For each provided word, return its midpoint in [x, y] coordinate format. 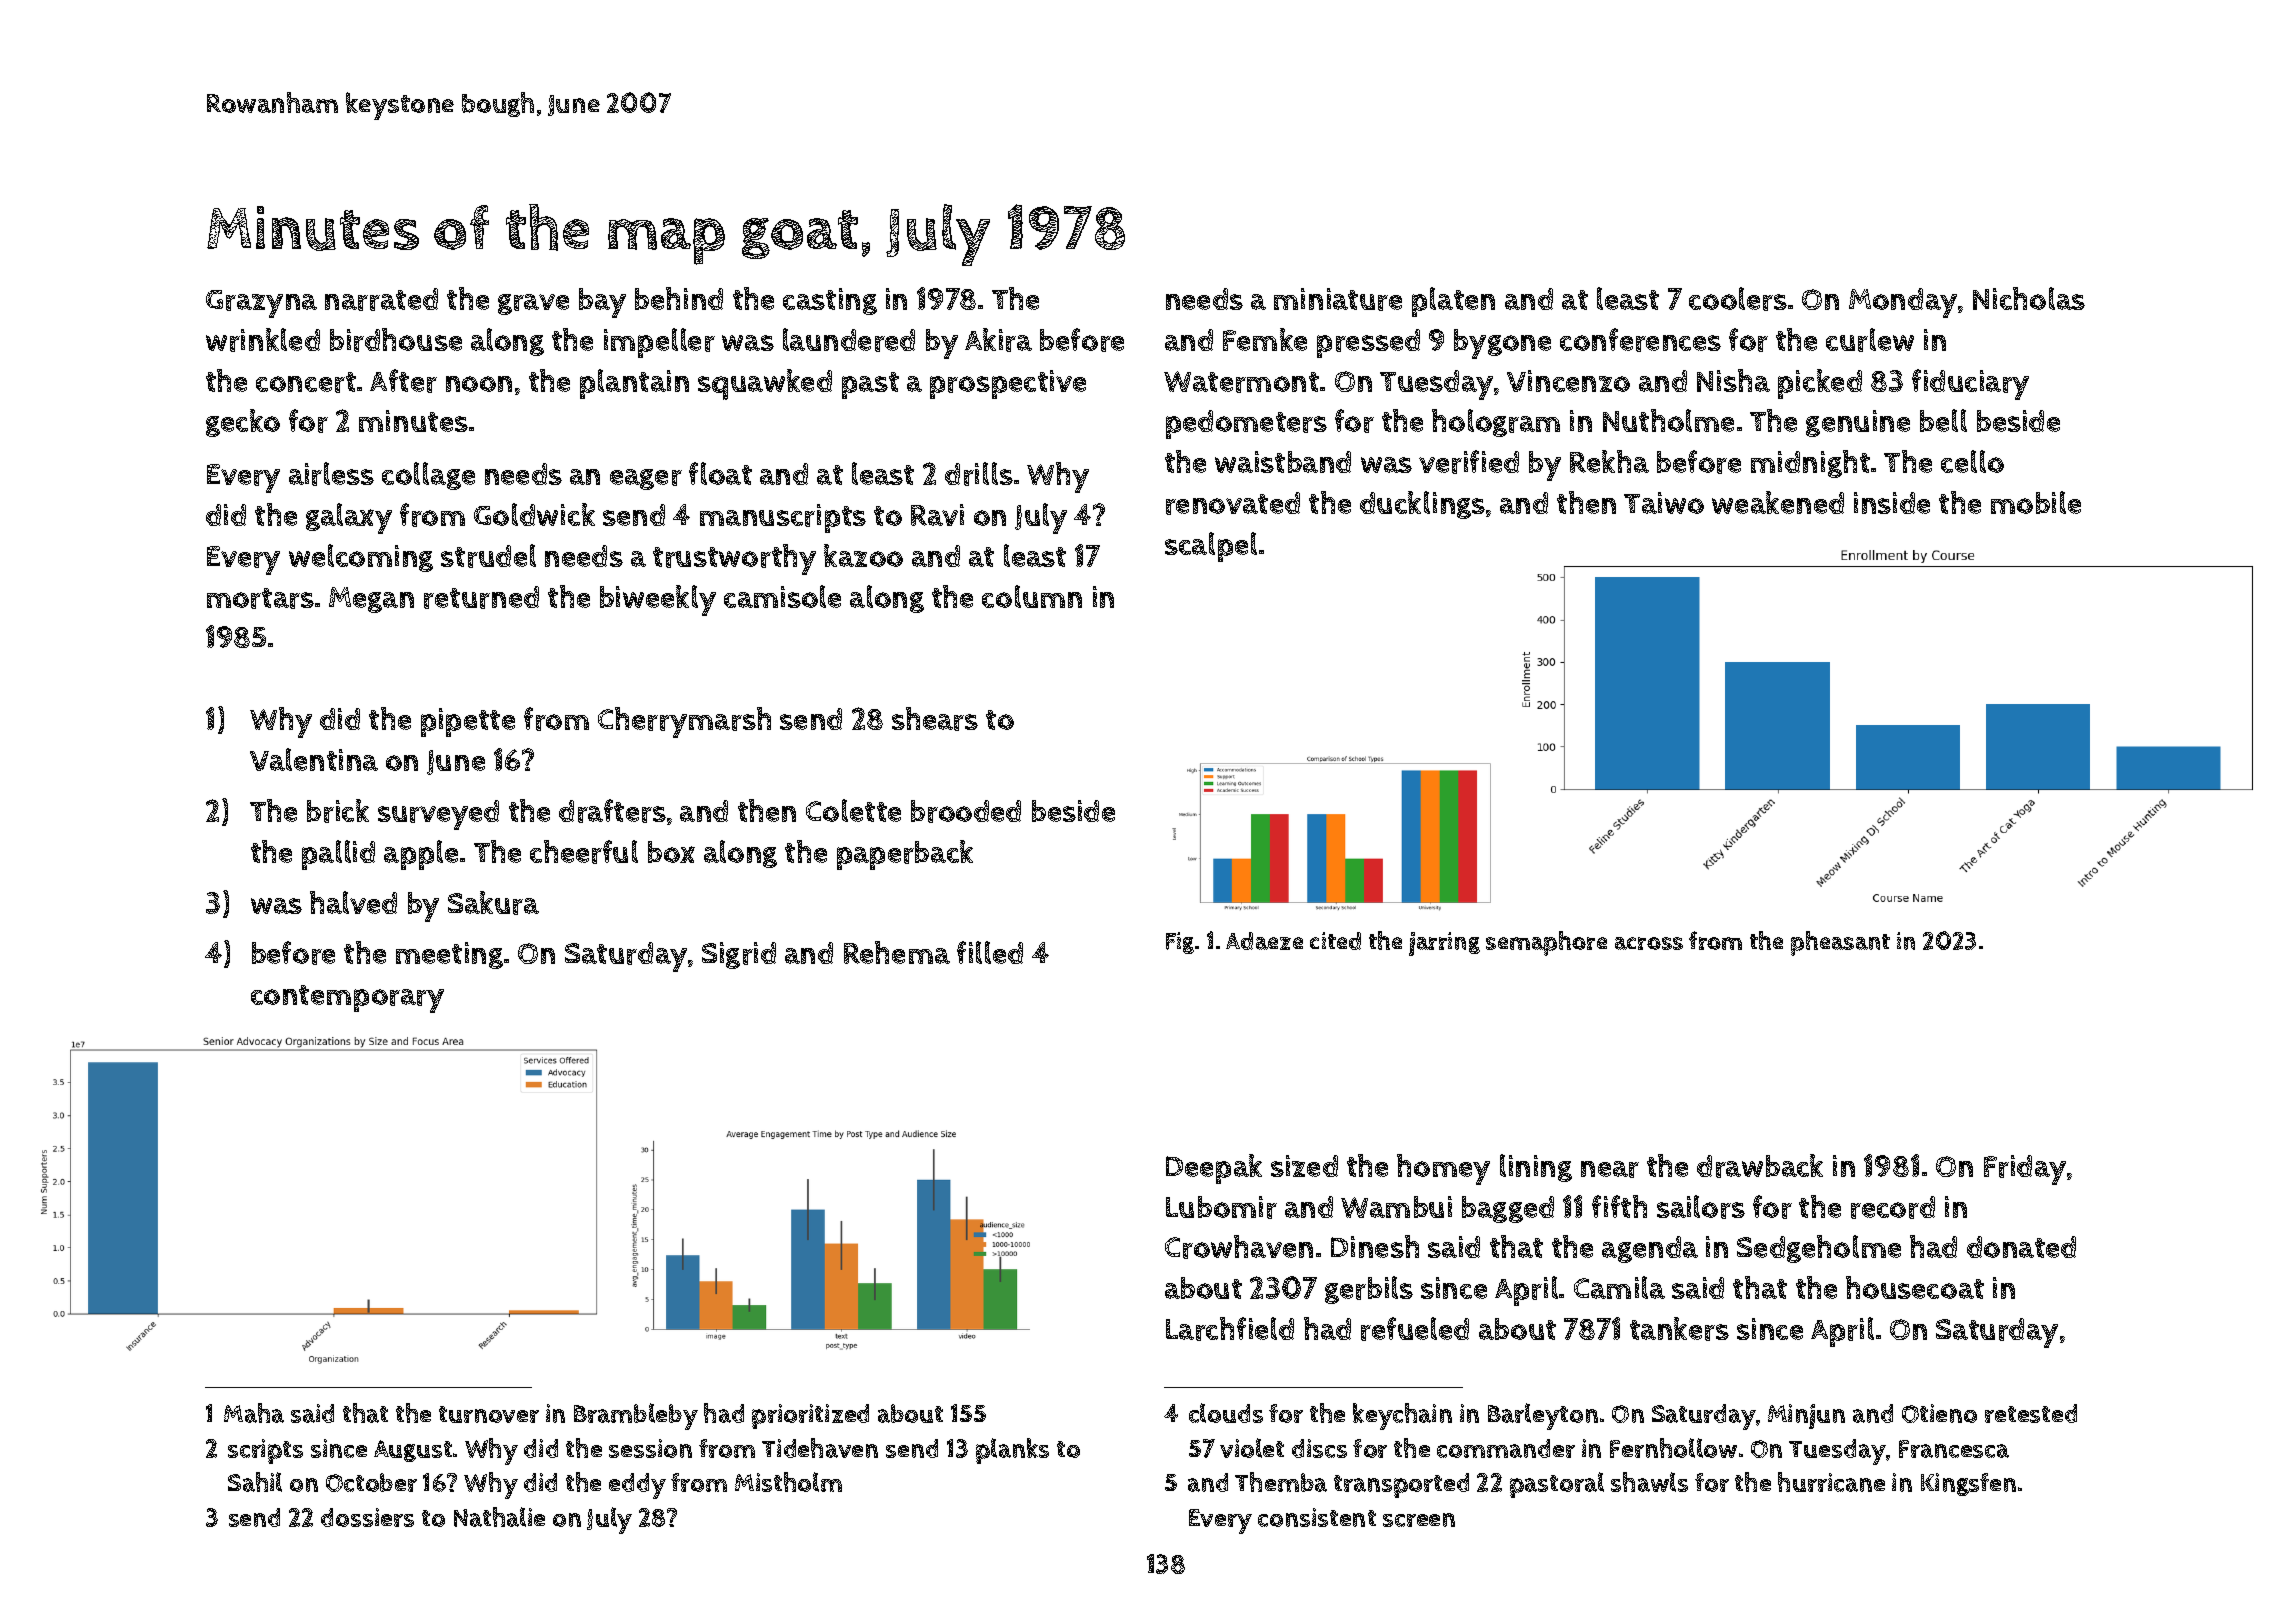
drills [979, 474]
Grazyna [261, 304]
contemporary [347, 999]
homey [1443, 1169]
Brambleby [636, 1416]
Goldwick [534, 514]
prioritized [810, 1416]
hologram [1496, 423]
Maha [254, 1413]
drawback [1760, 1166]
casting [830, 301]
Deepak [1214, 1169]
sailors [1701, 1207]
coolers [1738, 299]
